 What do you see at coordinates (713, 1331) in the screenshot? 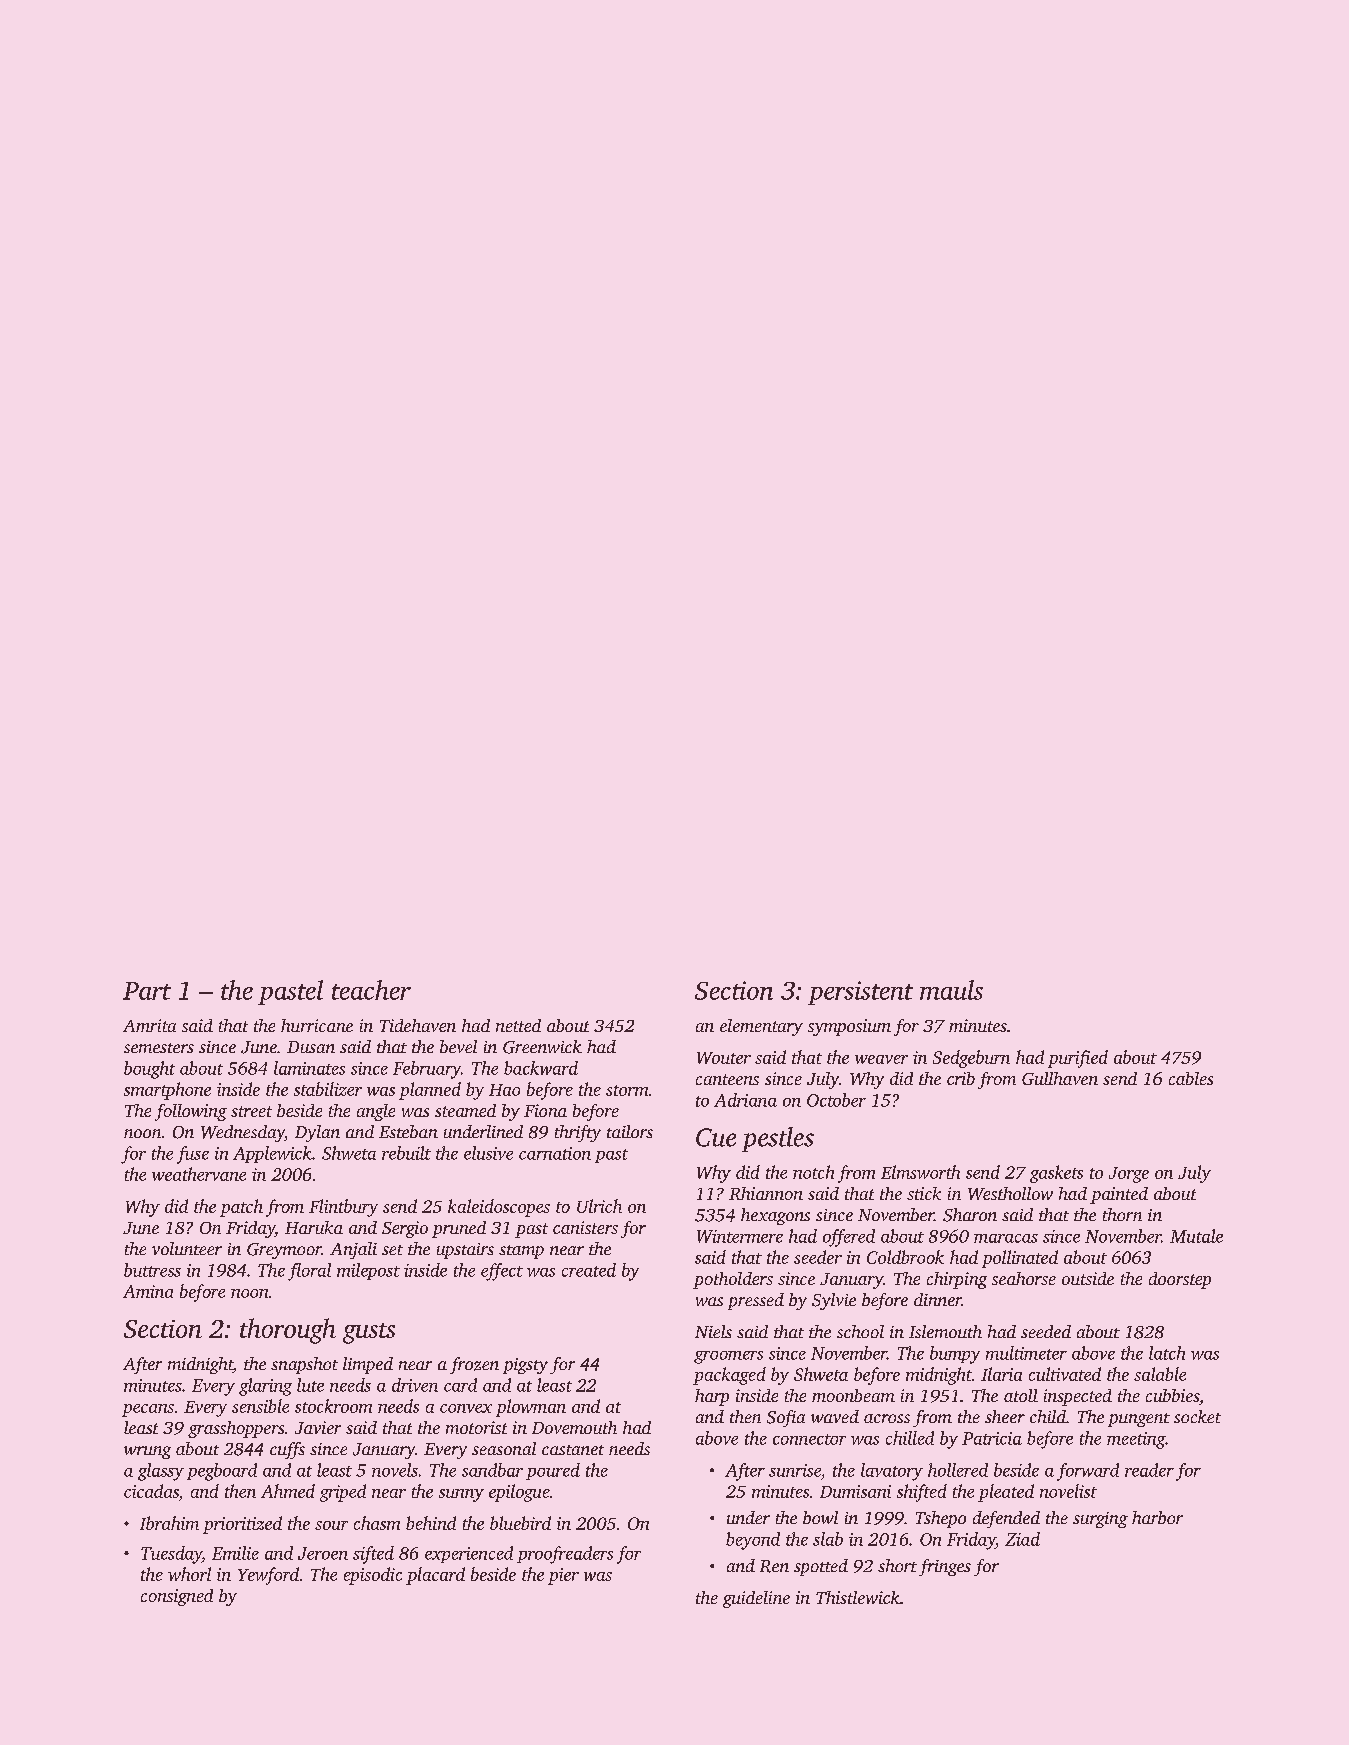
I see `Niels` at bounding box center [713, 1331].
